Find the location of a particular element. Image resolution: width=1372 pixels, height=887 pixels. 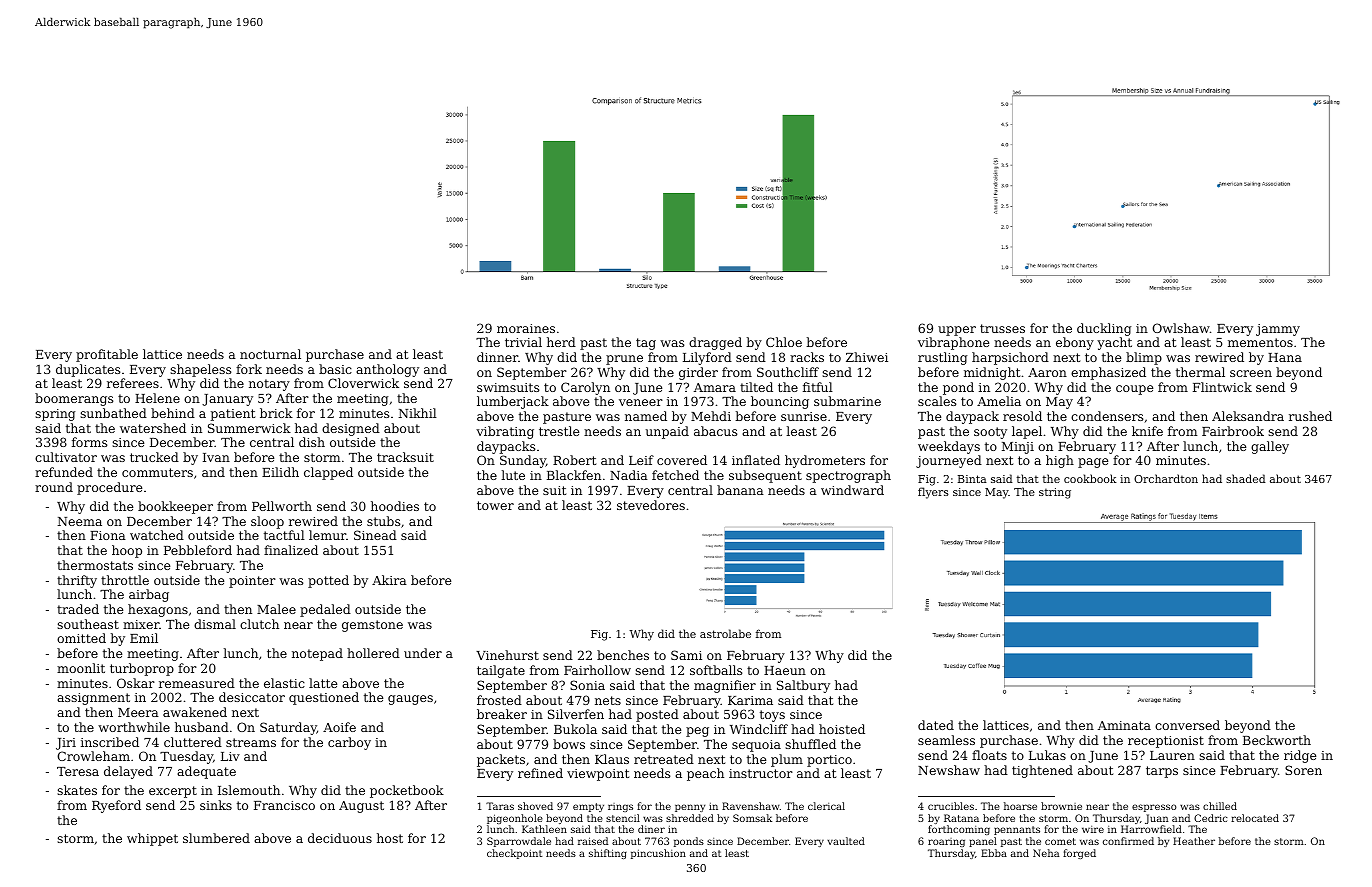

moraines is located at coordinates (526, 328).
